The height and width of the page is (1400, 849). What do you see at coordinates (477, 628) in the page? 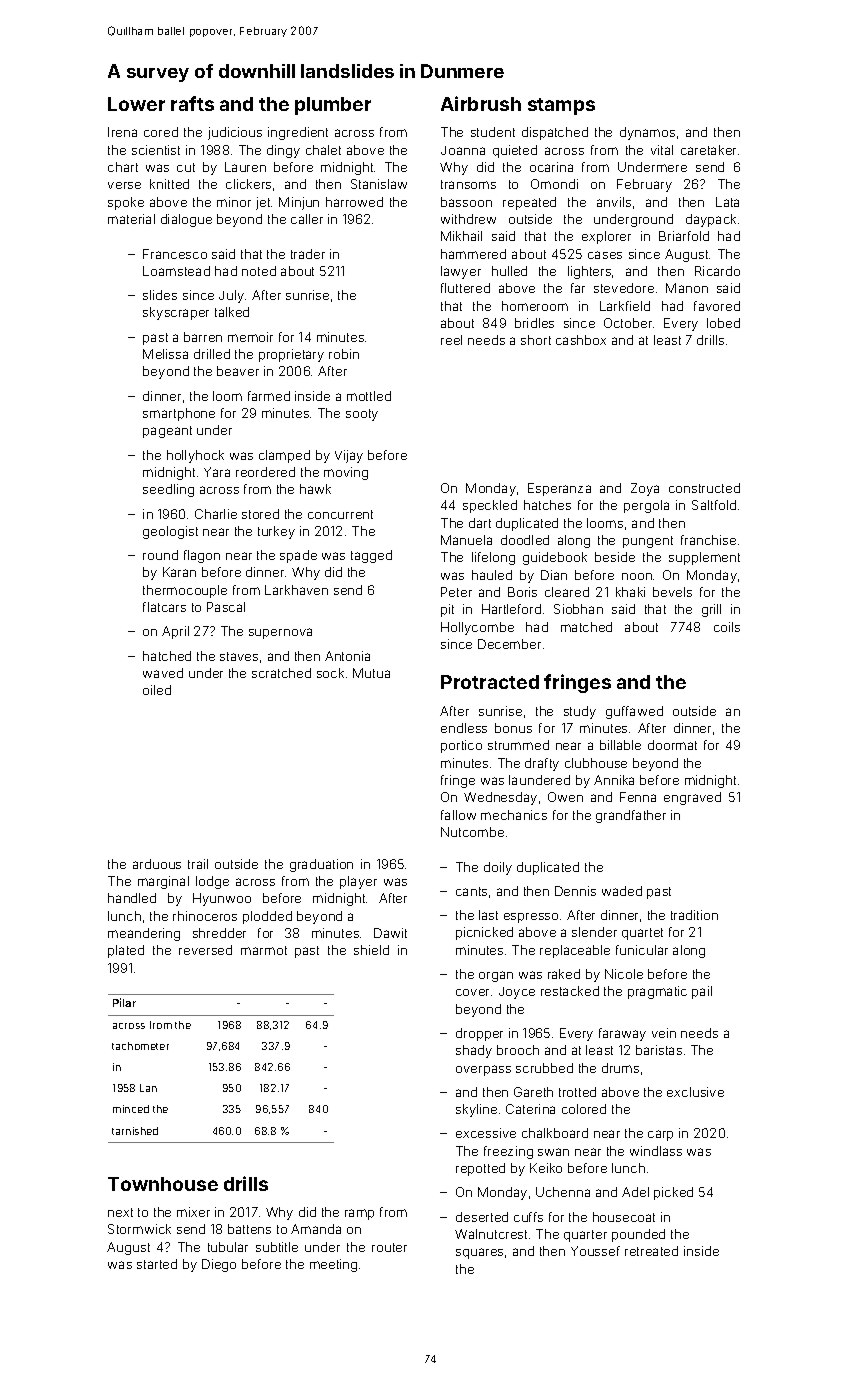
I see `Hollycombe` at bounding box center [477, 628].
